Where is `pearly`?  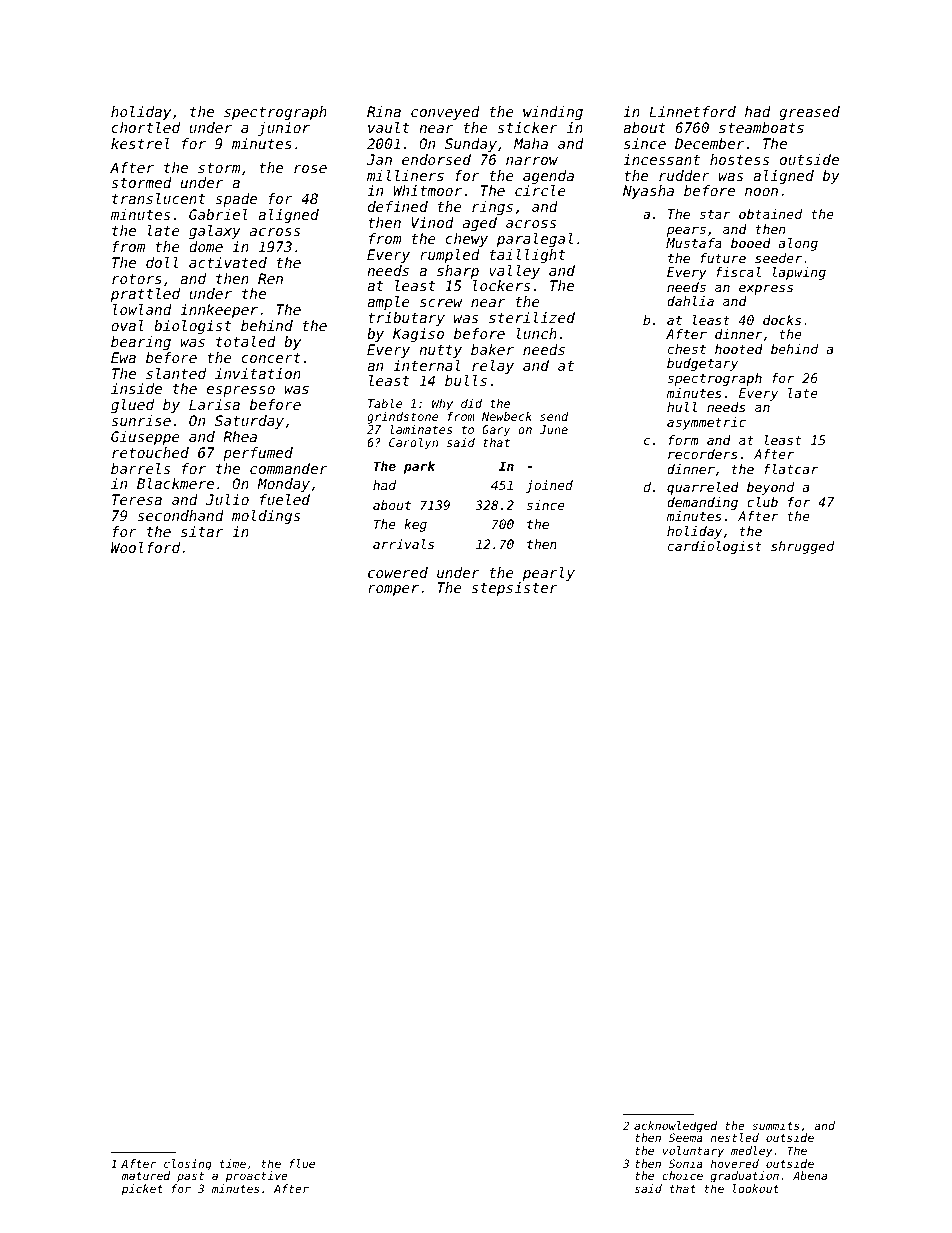 pearly is located at coordinates (549, 574).
